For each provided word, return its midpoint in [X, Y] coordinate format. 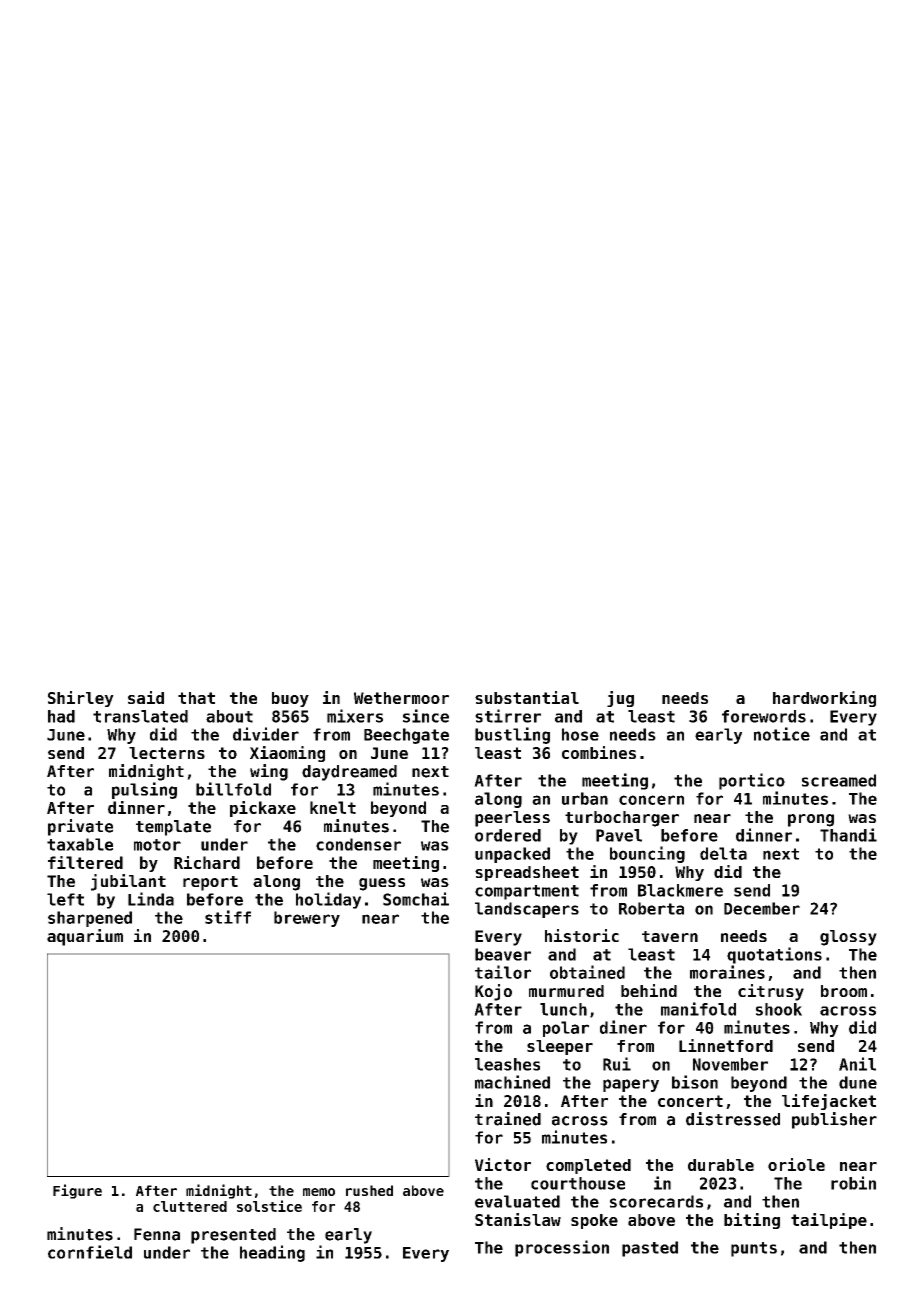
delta [723, 853]
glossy [848, 938]
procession [562, 1248]
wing [269, 772]
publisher [834, 1120]
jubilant [128, 882]
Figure [77, 1191]
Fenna [157, 1234]
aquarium [85, 937]
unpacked [512, 855]
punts [754, 1249]
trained [508, 1119]
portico [752, 781]
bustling [512, 735]
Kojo [493, 992]
